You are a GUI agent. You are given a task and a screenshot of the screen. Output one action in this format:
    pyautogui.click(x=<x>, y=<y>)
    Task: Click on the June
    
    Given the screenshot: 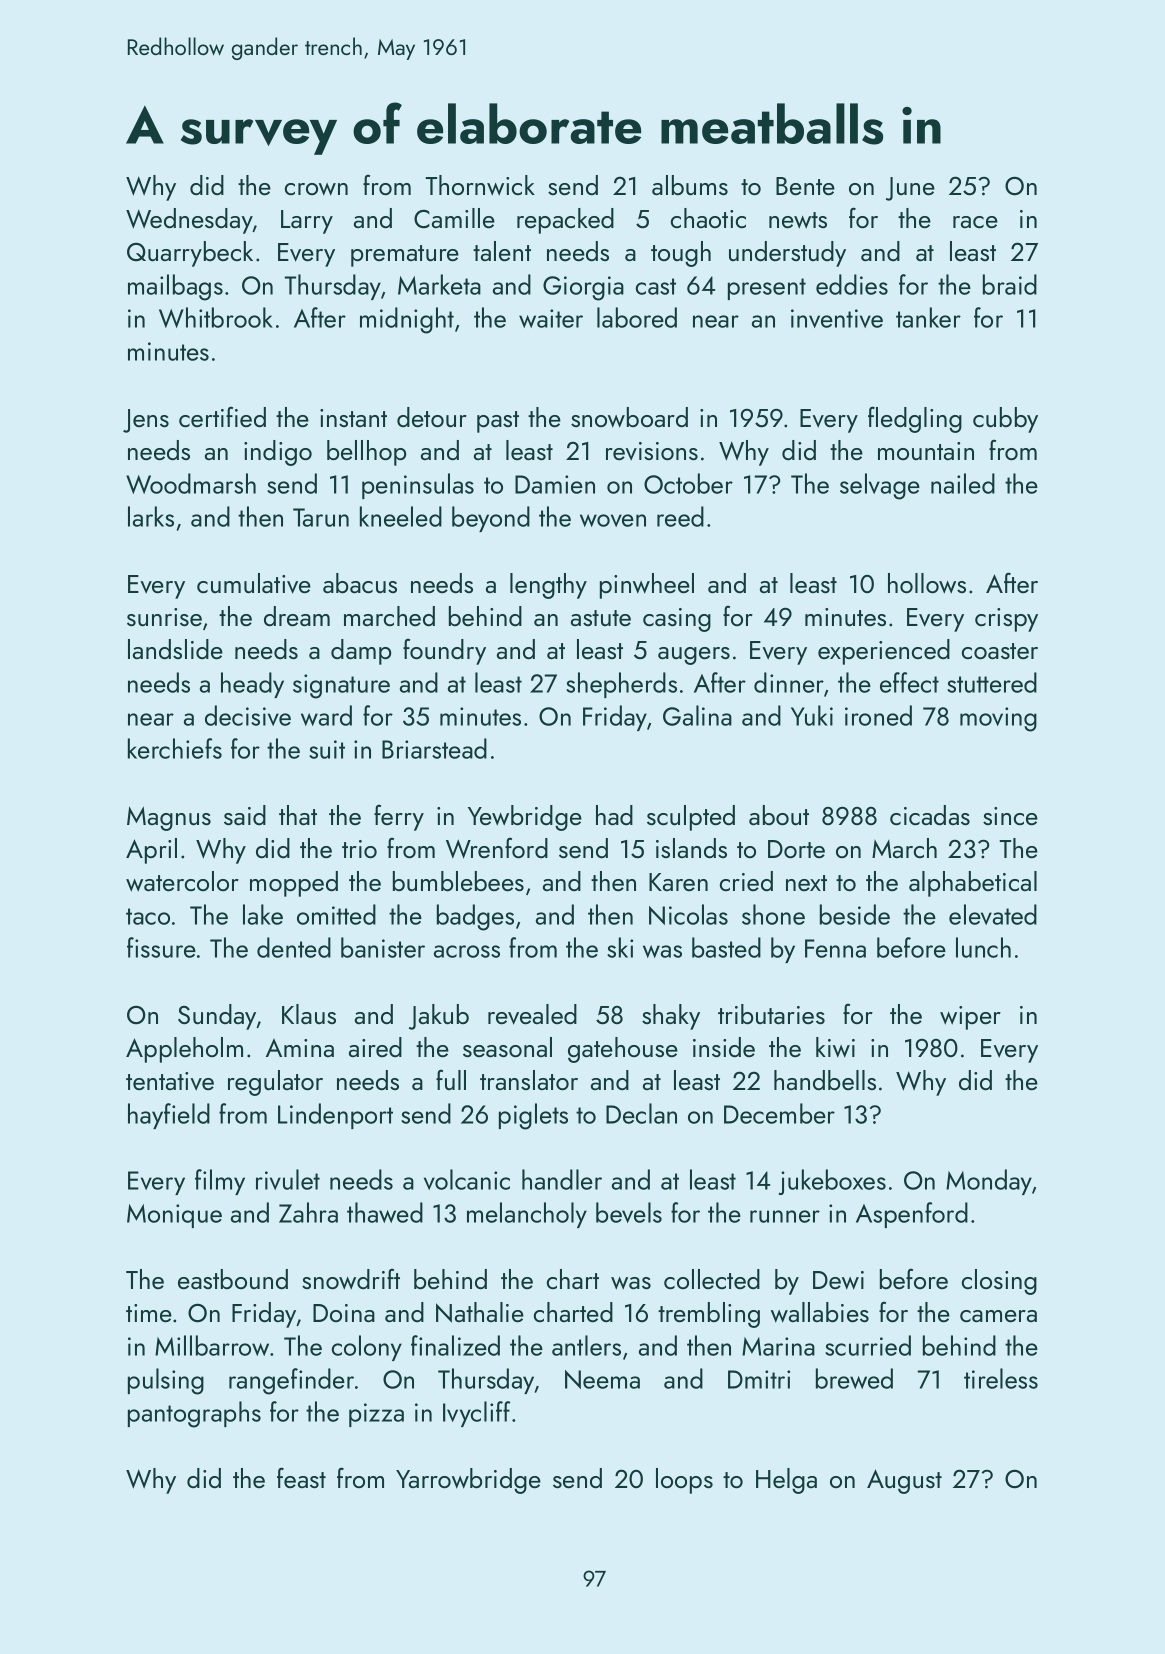 What is the action you would take?
    pyautogui.click(x=910, y=189)
